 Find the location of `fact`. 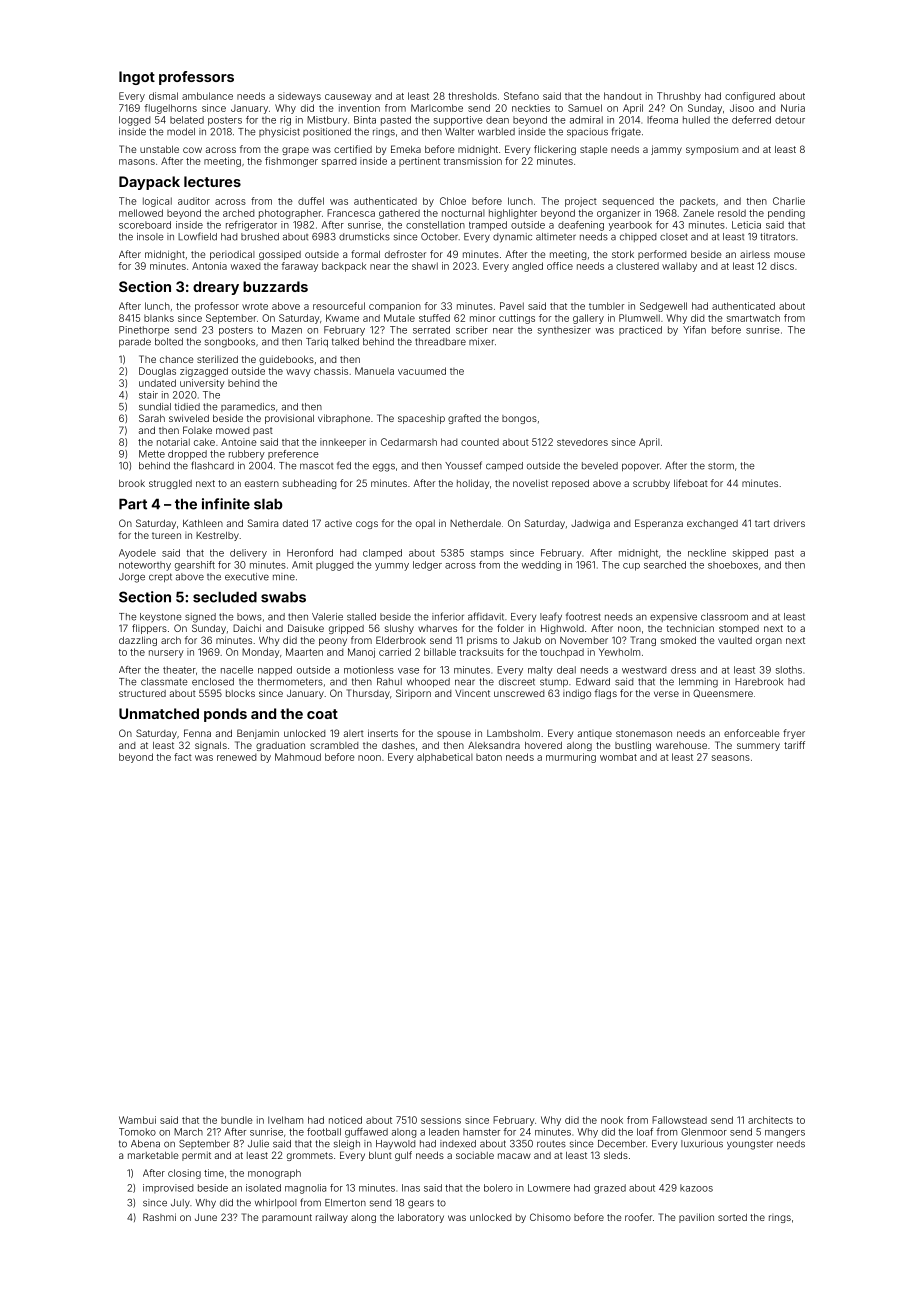

fact is located at coordinates (183, 757).
